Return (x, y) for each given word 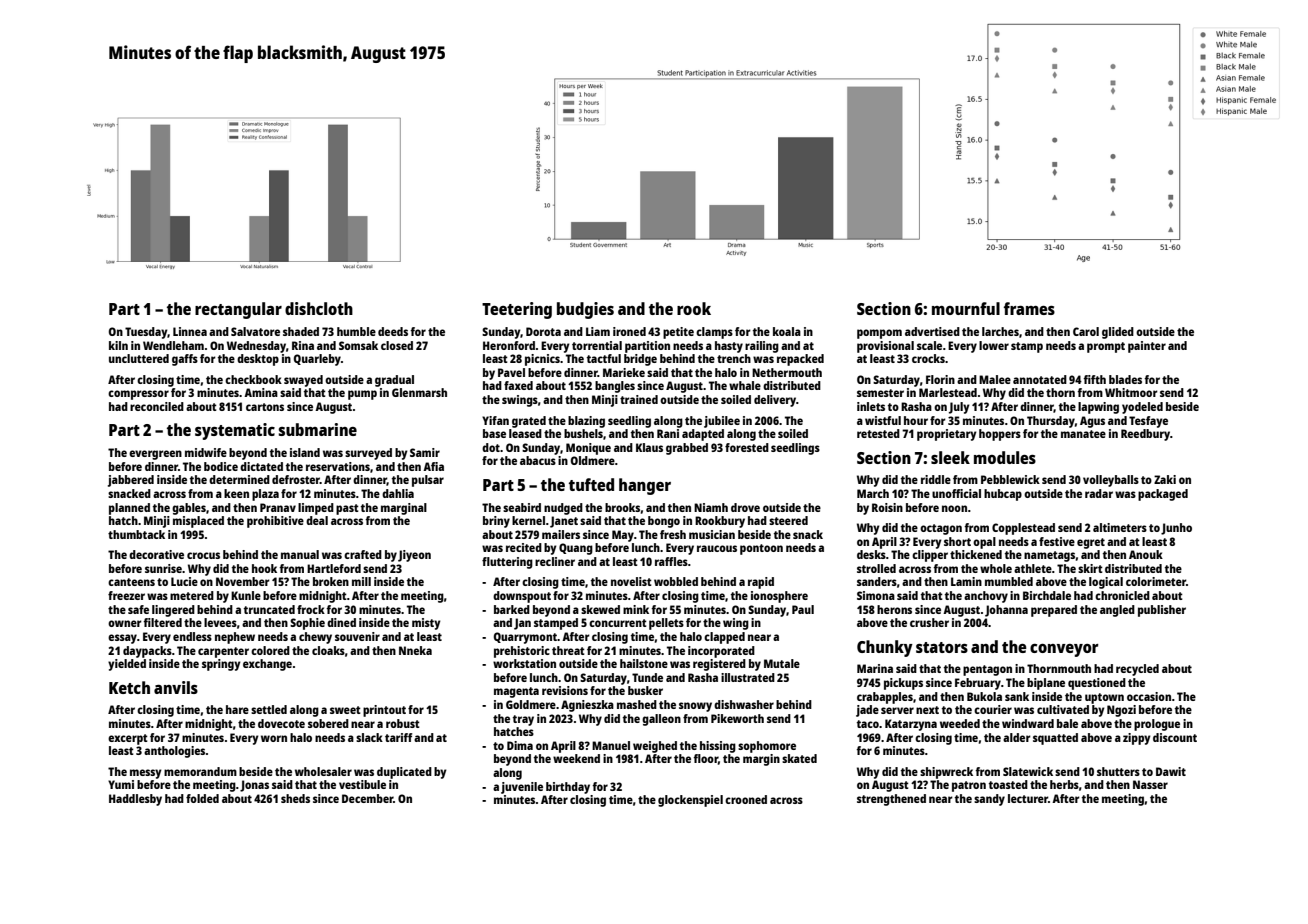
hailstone (644, 663)
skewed (600, 609)
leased (525, 433)
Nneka (415, 650)
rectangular (238, 310)
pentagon (987, 670)
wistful (883, 420)
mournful (966, 308)
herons (894, 609)
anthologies (175, 752)
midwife (206, 452)
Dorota (543, 331)
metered (192, 595)
